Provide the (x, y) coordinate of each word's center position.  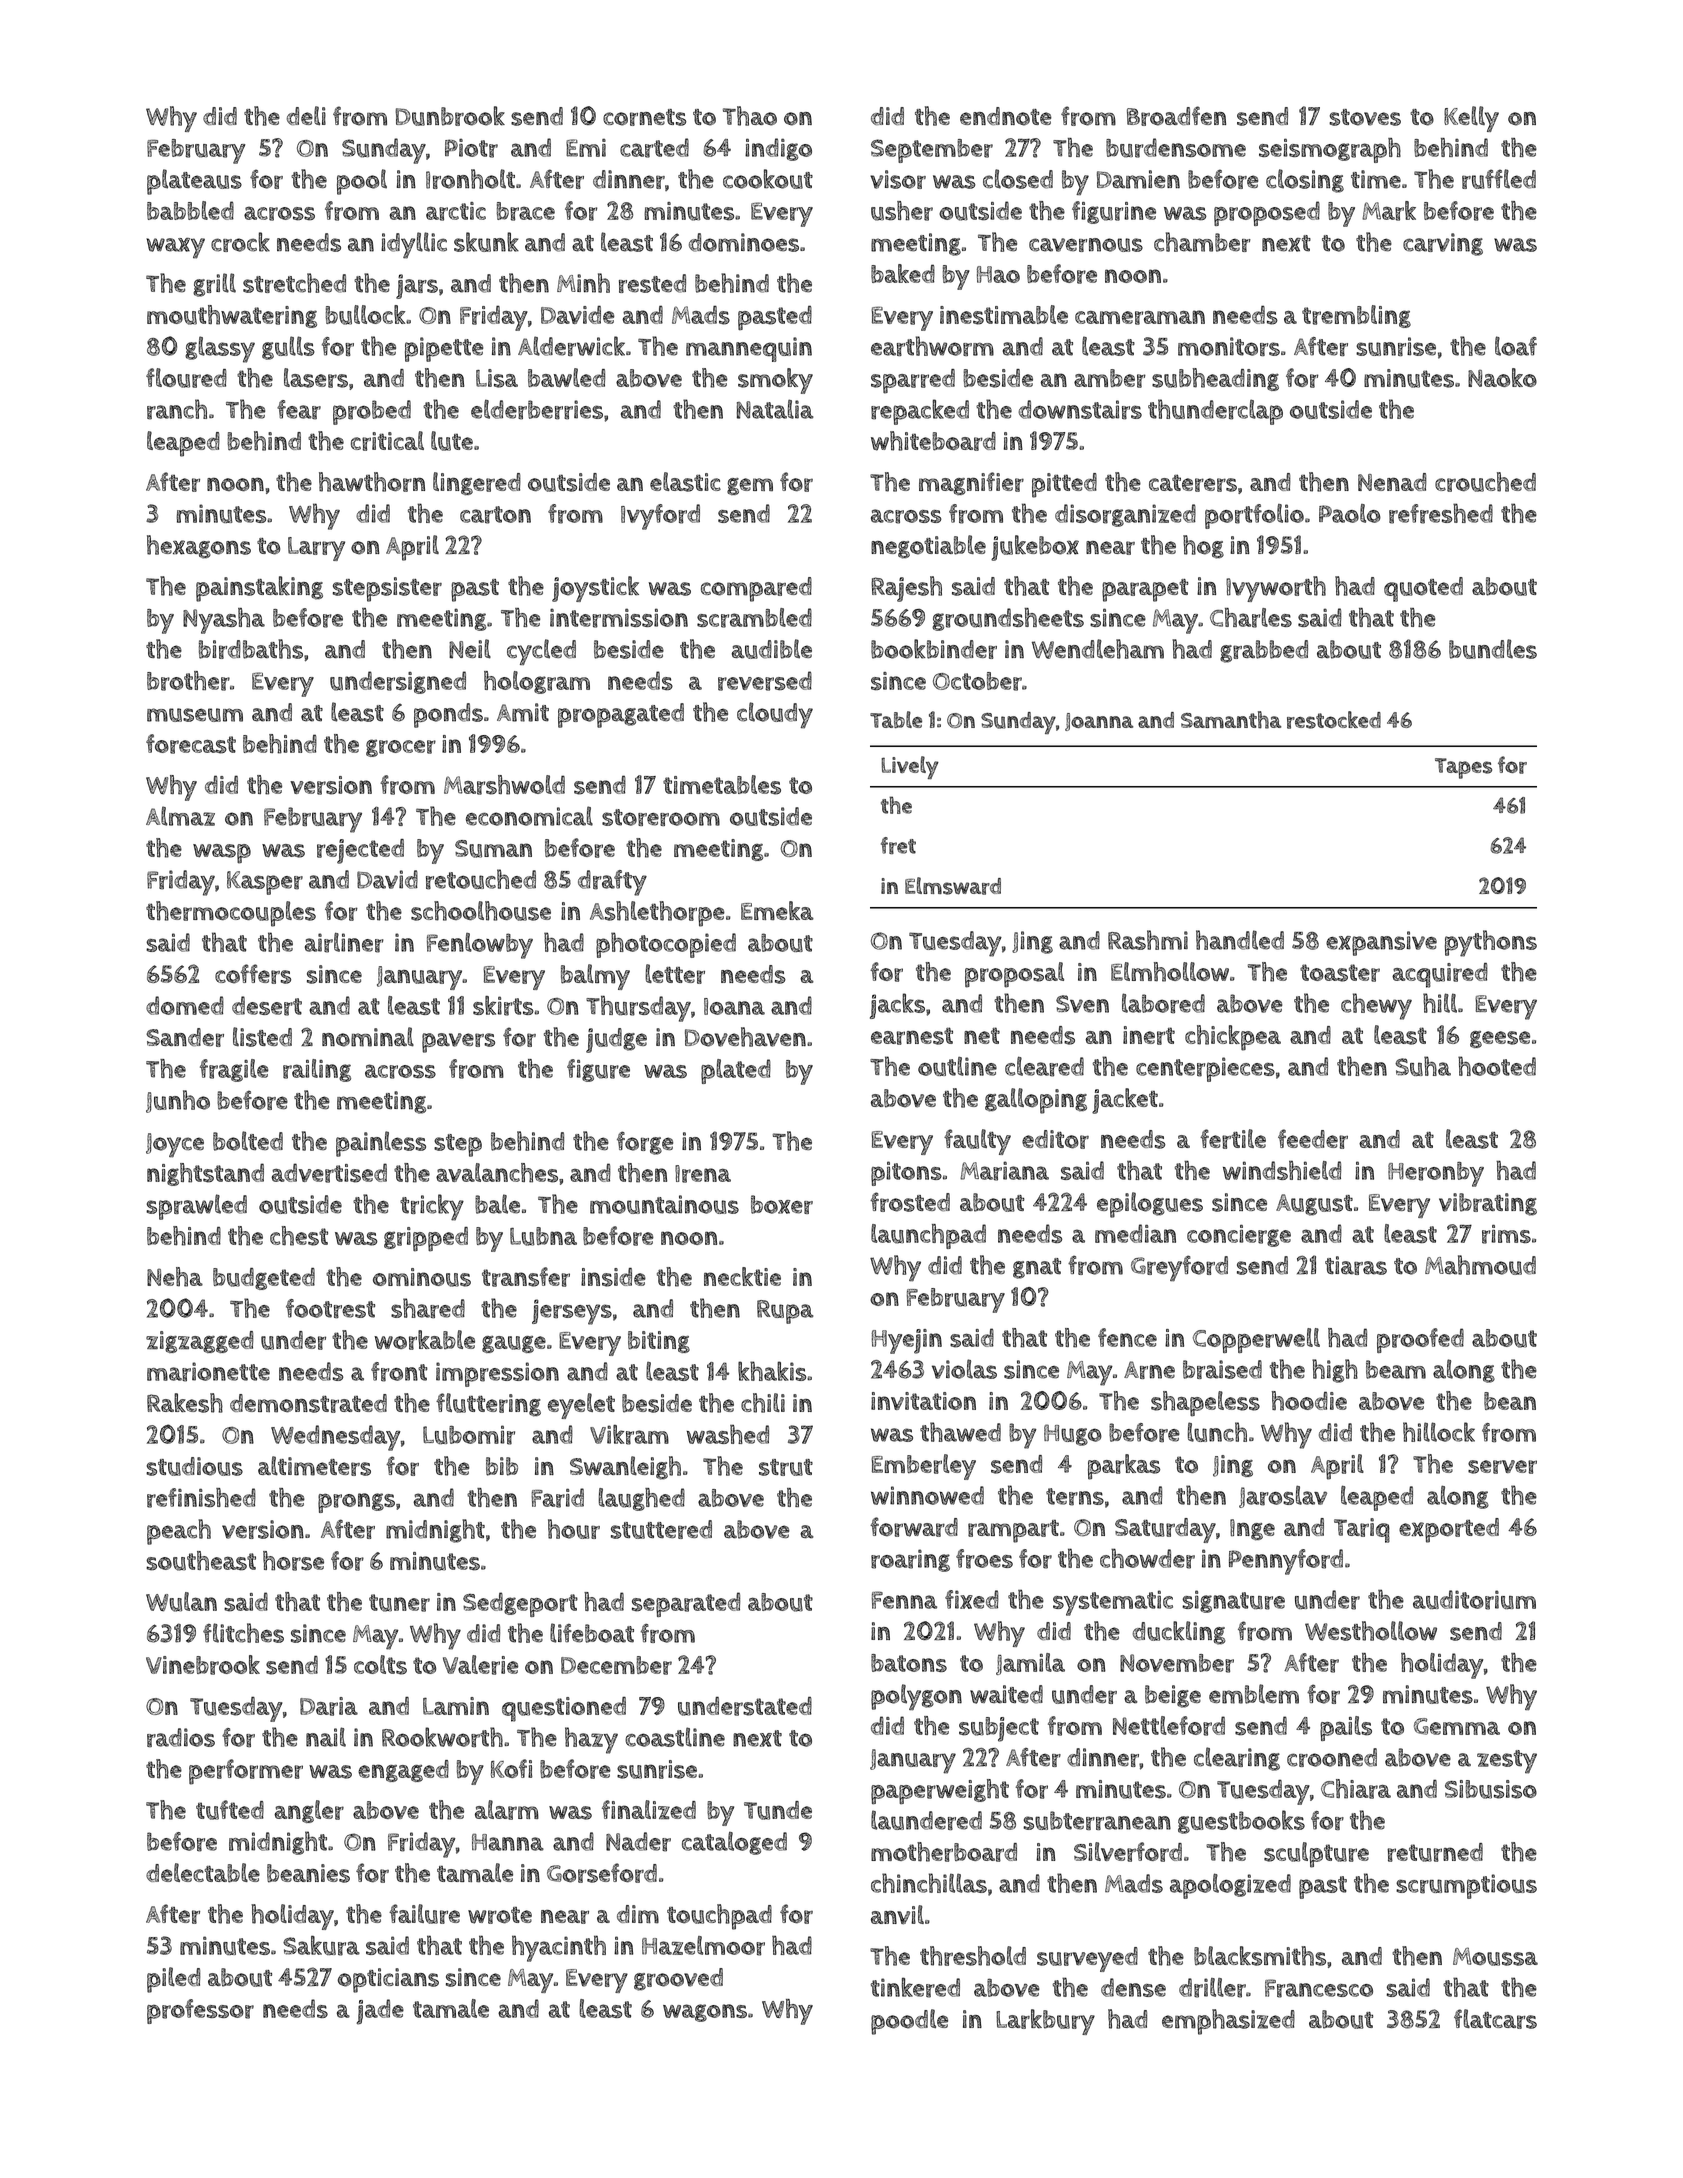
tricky (432, 1207)
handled (1240, 940)
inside (613, 1277)
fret (898, 845)
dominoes (744, 242)
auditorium (1474, 1600)
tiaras (1356, 1265)
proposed (1267, 213)
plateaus (194, 182)
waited (1006, 1694)
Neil (470, 649)
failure (424, 1914)
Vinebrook (203, 1665)
